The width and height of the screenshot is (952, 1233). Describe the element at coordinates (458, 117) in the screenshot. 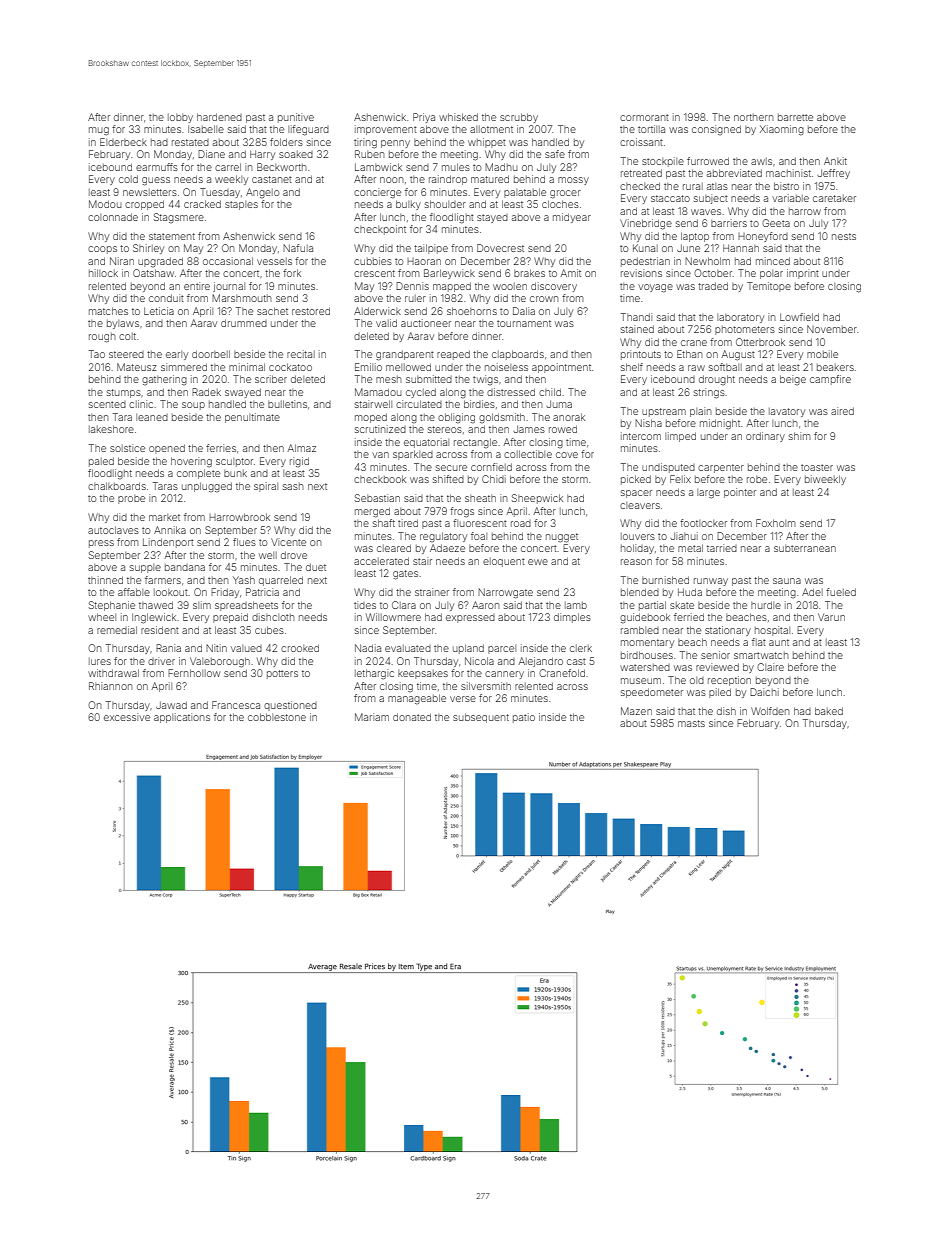

I see `whisked` at that location.
